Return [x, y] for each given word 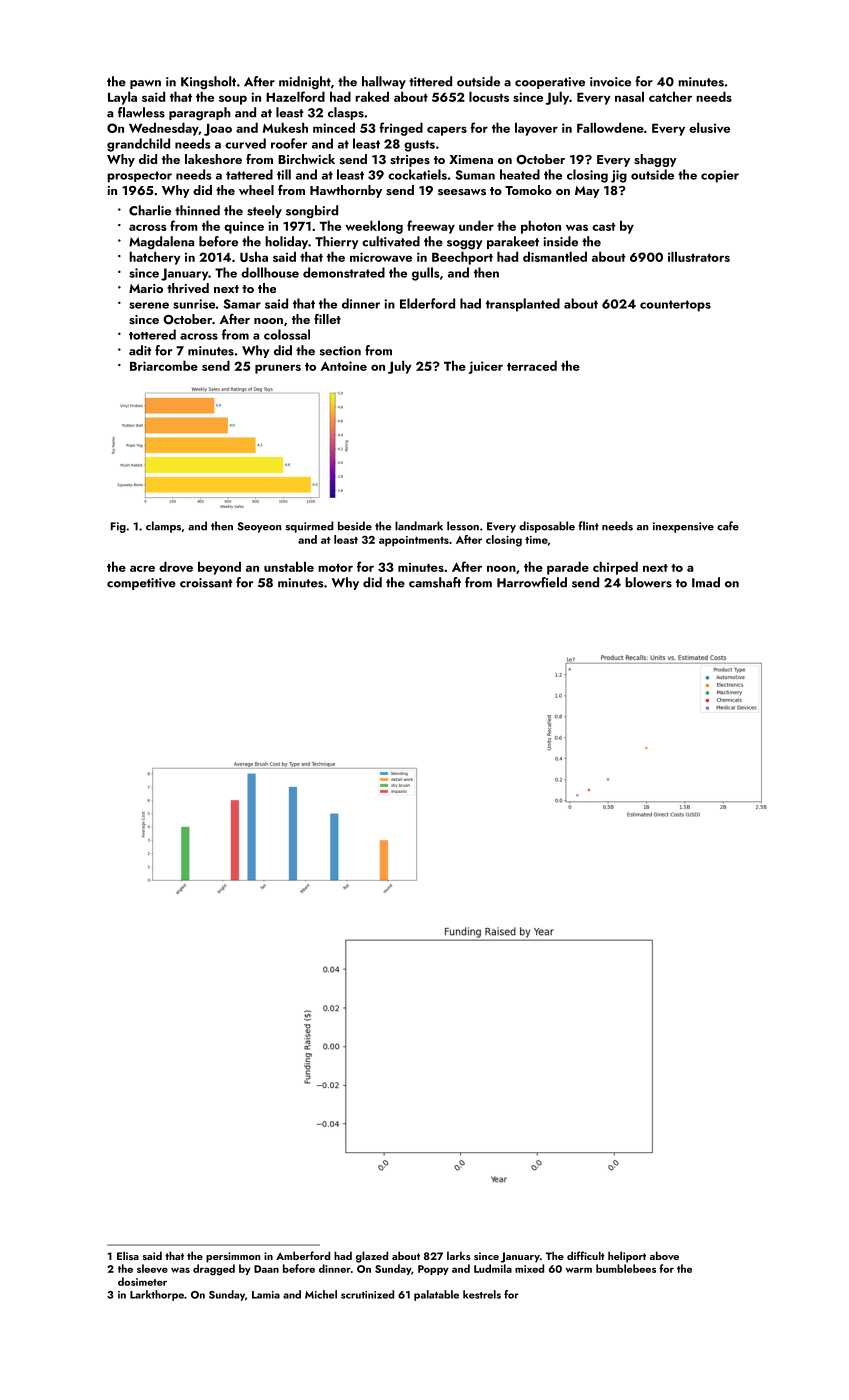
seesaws [462, 192]
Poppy [433, 1270]
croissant [206, 583]
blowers [648, 582]
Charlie [150, 210]
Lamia [266, 1295]
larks [459, 1255]
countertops [675, 306]
